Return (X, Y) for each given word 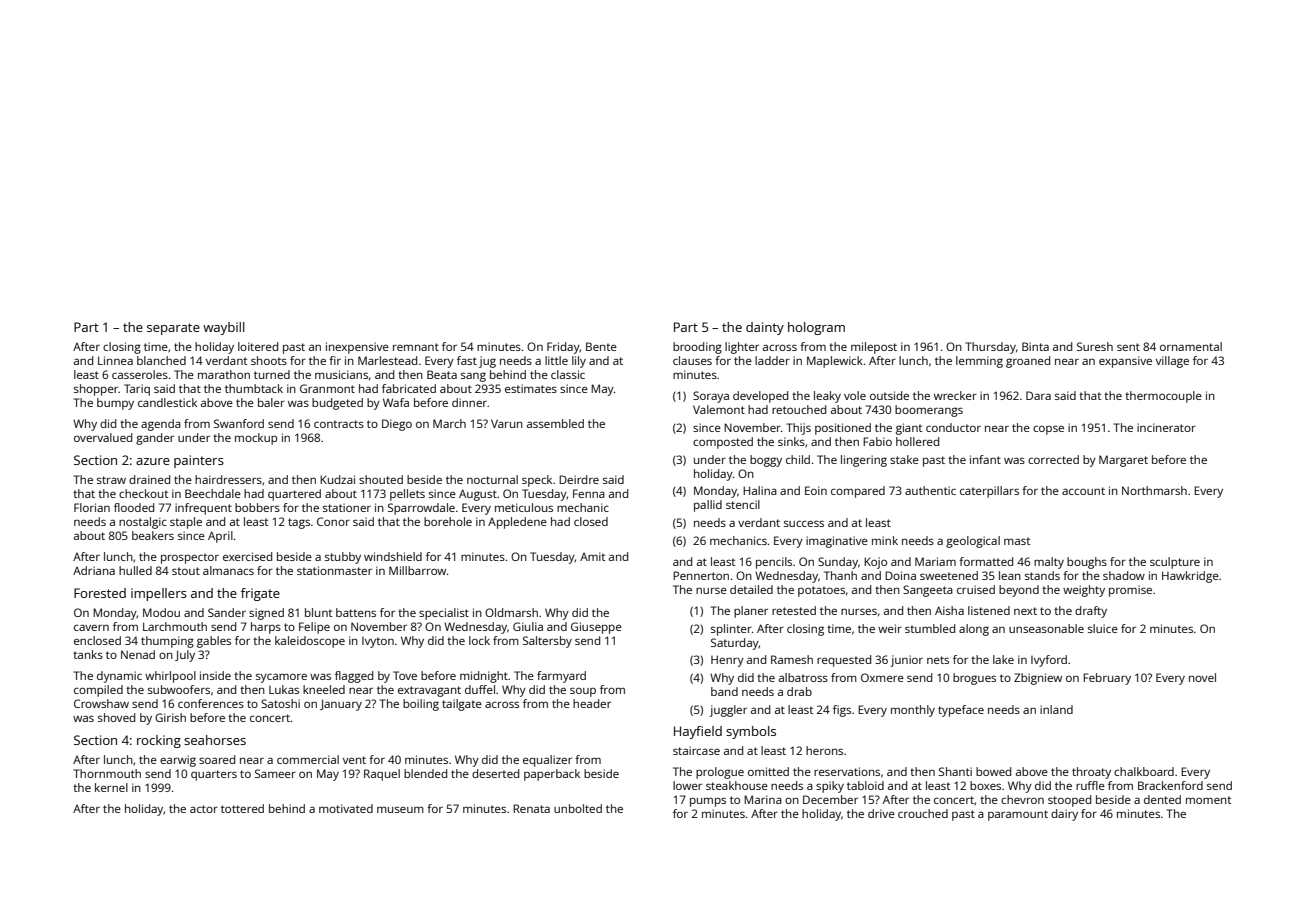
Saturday (735, 644)
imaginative (837, 542)
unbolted (578, 808)
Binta (1035, 346)
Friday (563, 348)
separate (173, 329)
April (220, 537)
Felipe (314, 628)
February (1107, 679)
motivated (346, 808)
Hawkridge (1190, 577)
